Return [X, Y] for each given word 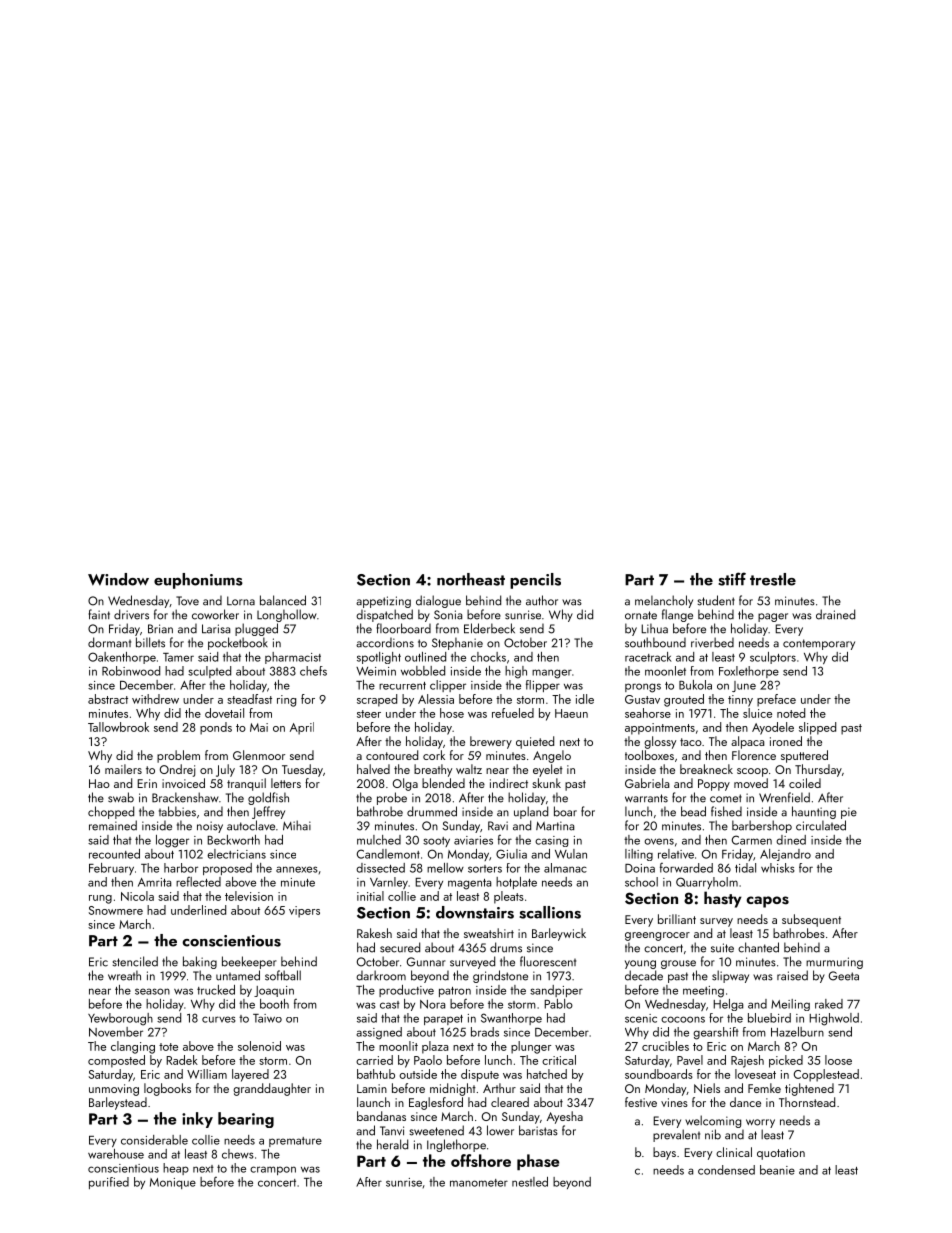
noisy [210, 827]
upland [531, 812]
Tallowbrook [118, 727]
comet [726, 798]
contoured [392, 755]
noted [791, 713]
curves [219, 1019]
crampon [273, 1170]
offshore [481, 1160]
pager [773, 617]
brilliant [677, 919]
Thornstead [807, 1102]
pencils [535, 581]
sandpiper [556, 991]
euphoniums [198, 581]
